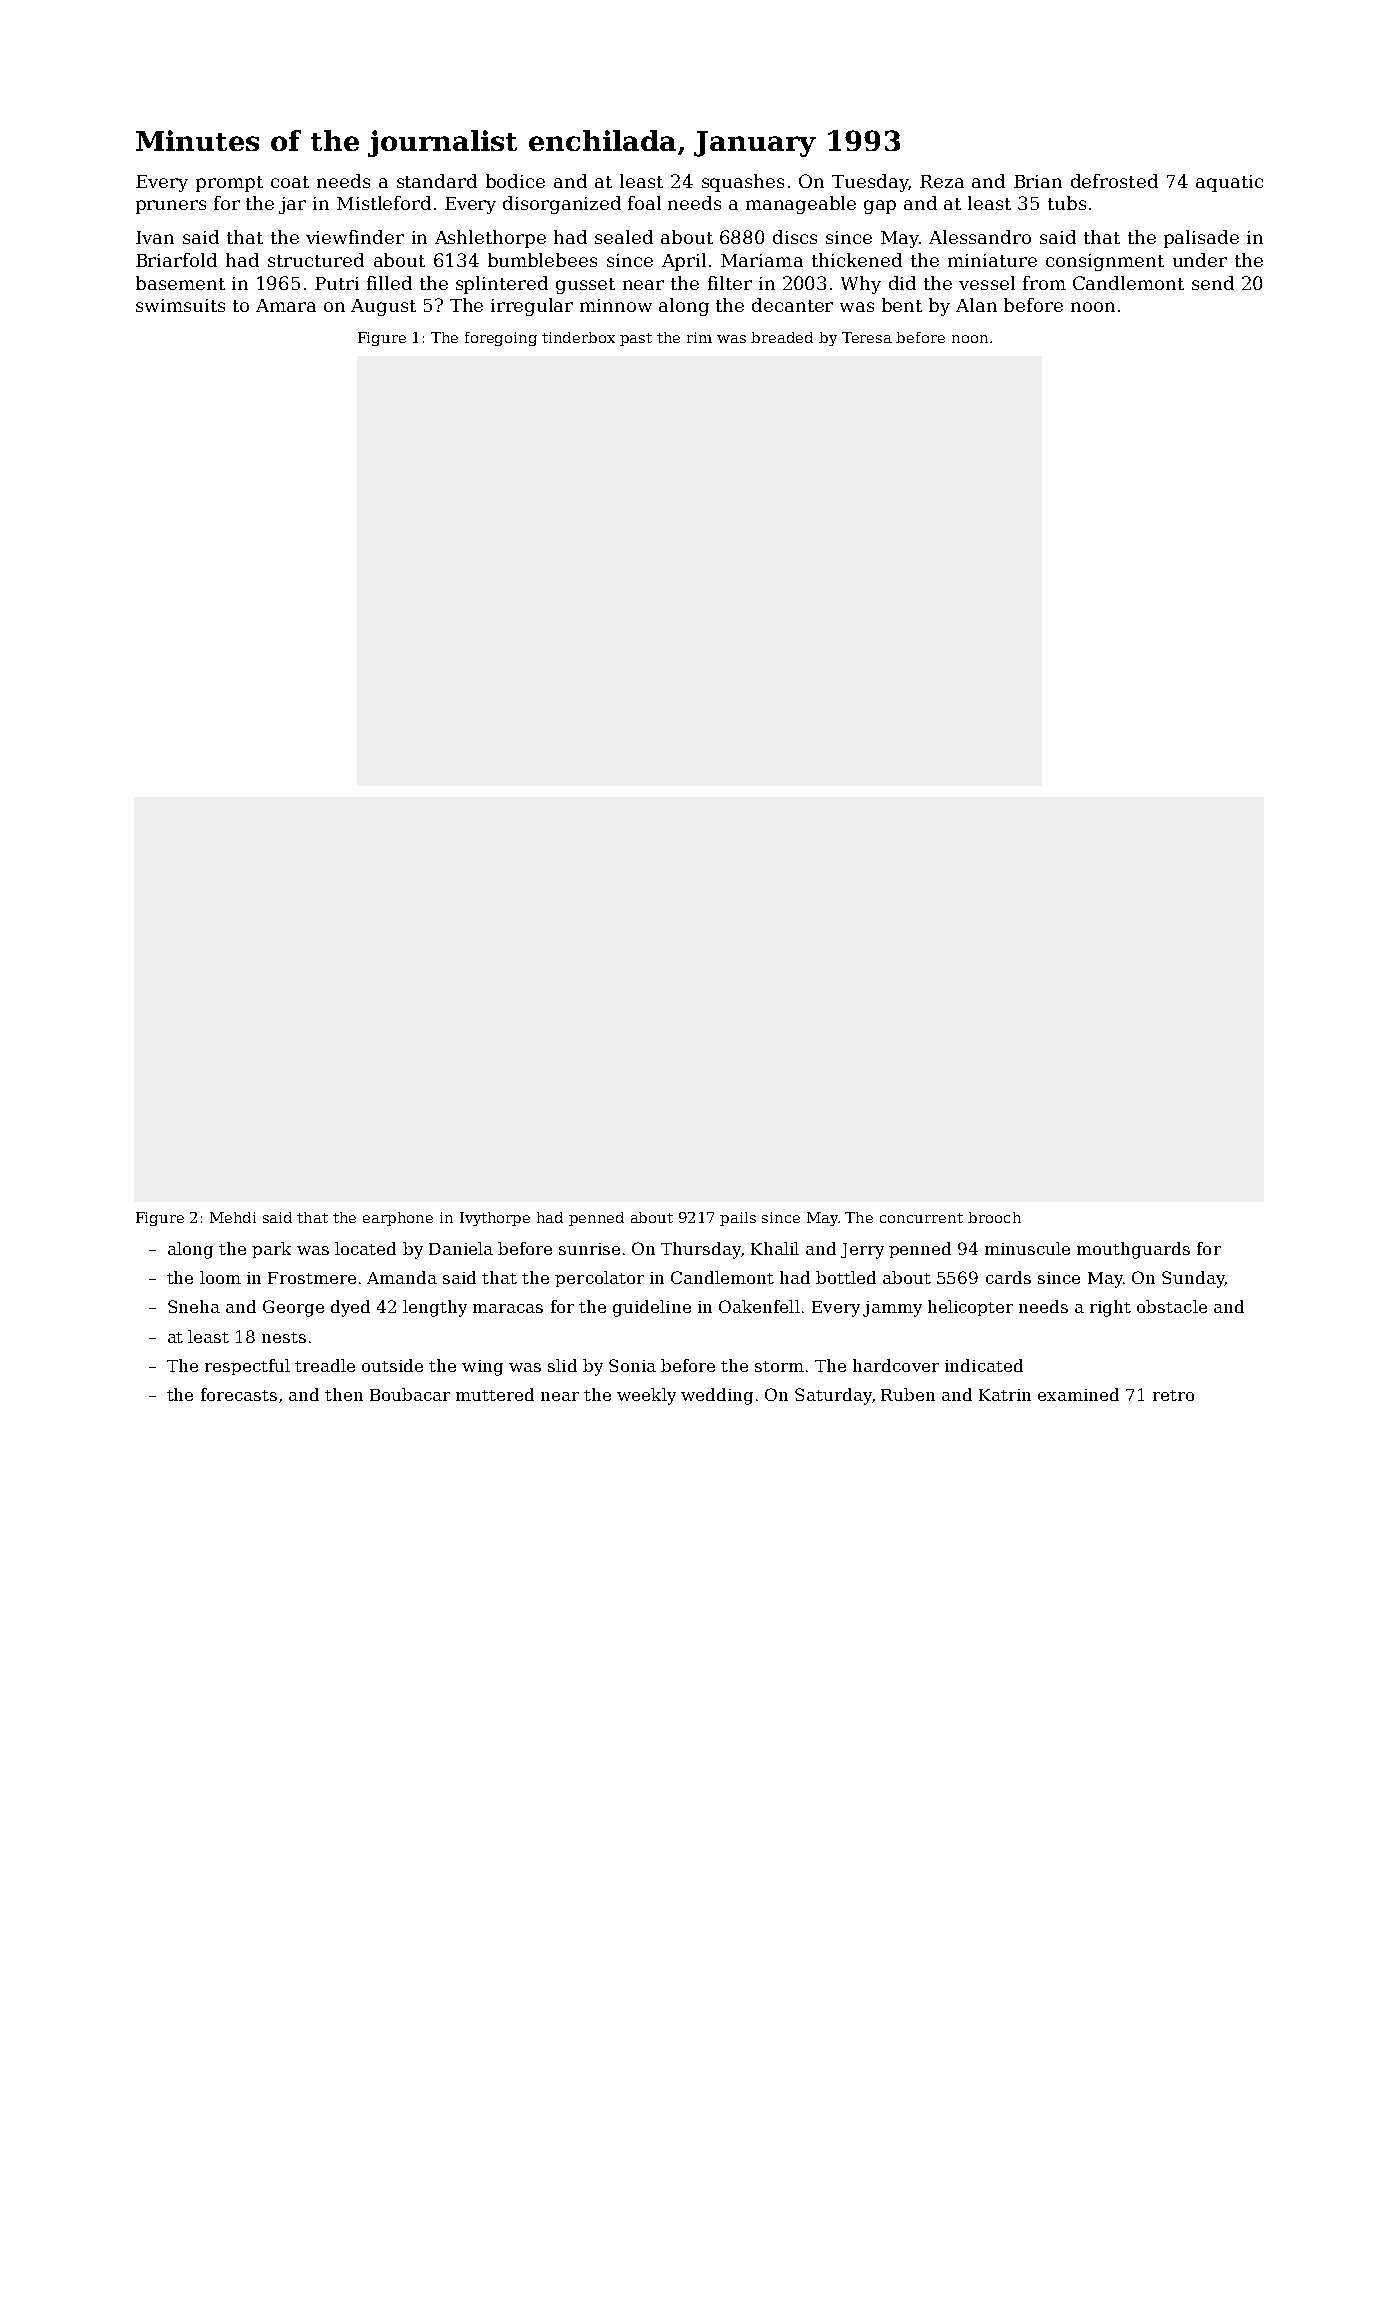 This document has width=1399, height=2305. What do you see at coordinates (870, 183) in the document?
I see `Tuesday` at bounding box center [870, 183].
